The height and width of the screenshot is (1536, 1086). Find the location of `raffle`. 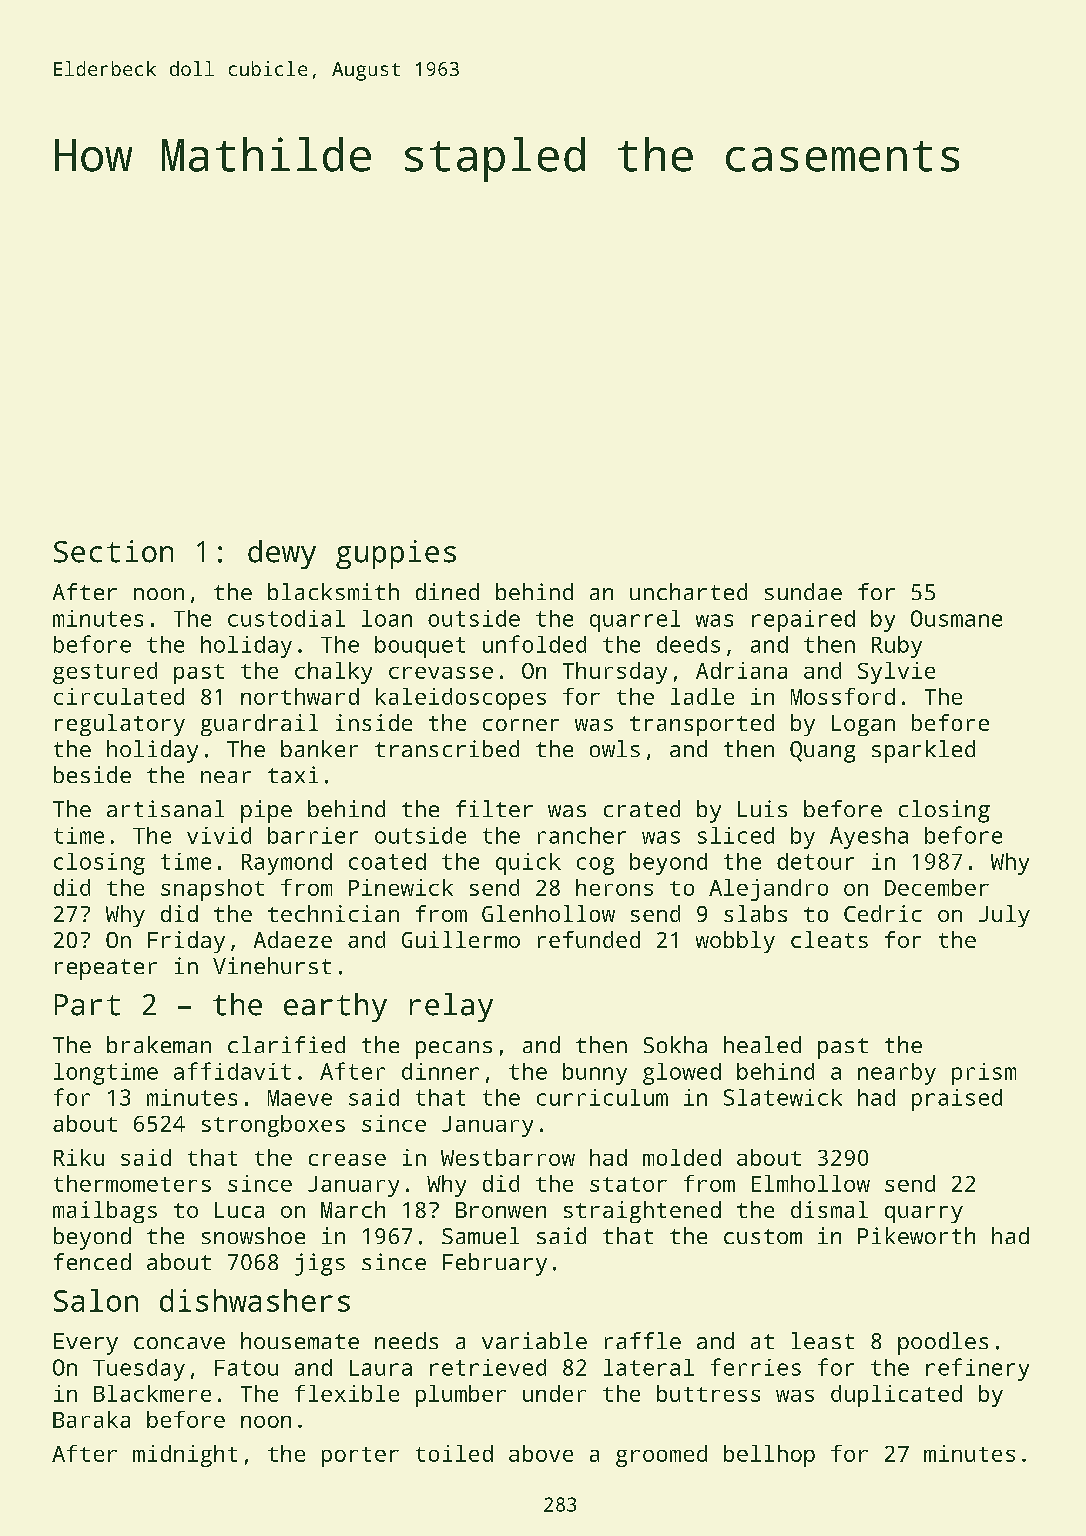

raffle is located at coordinates (643, 1340).
